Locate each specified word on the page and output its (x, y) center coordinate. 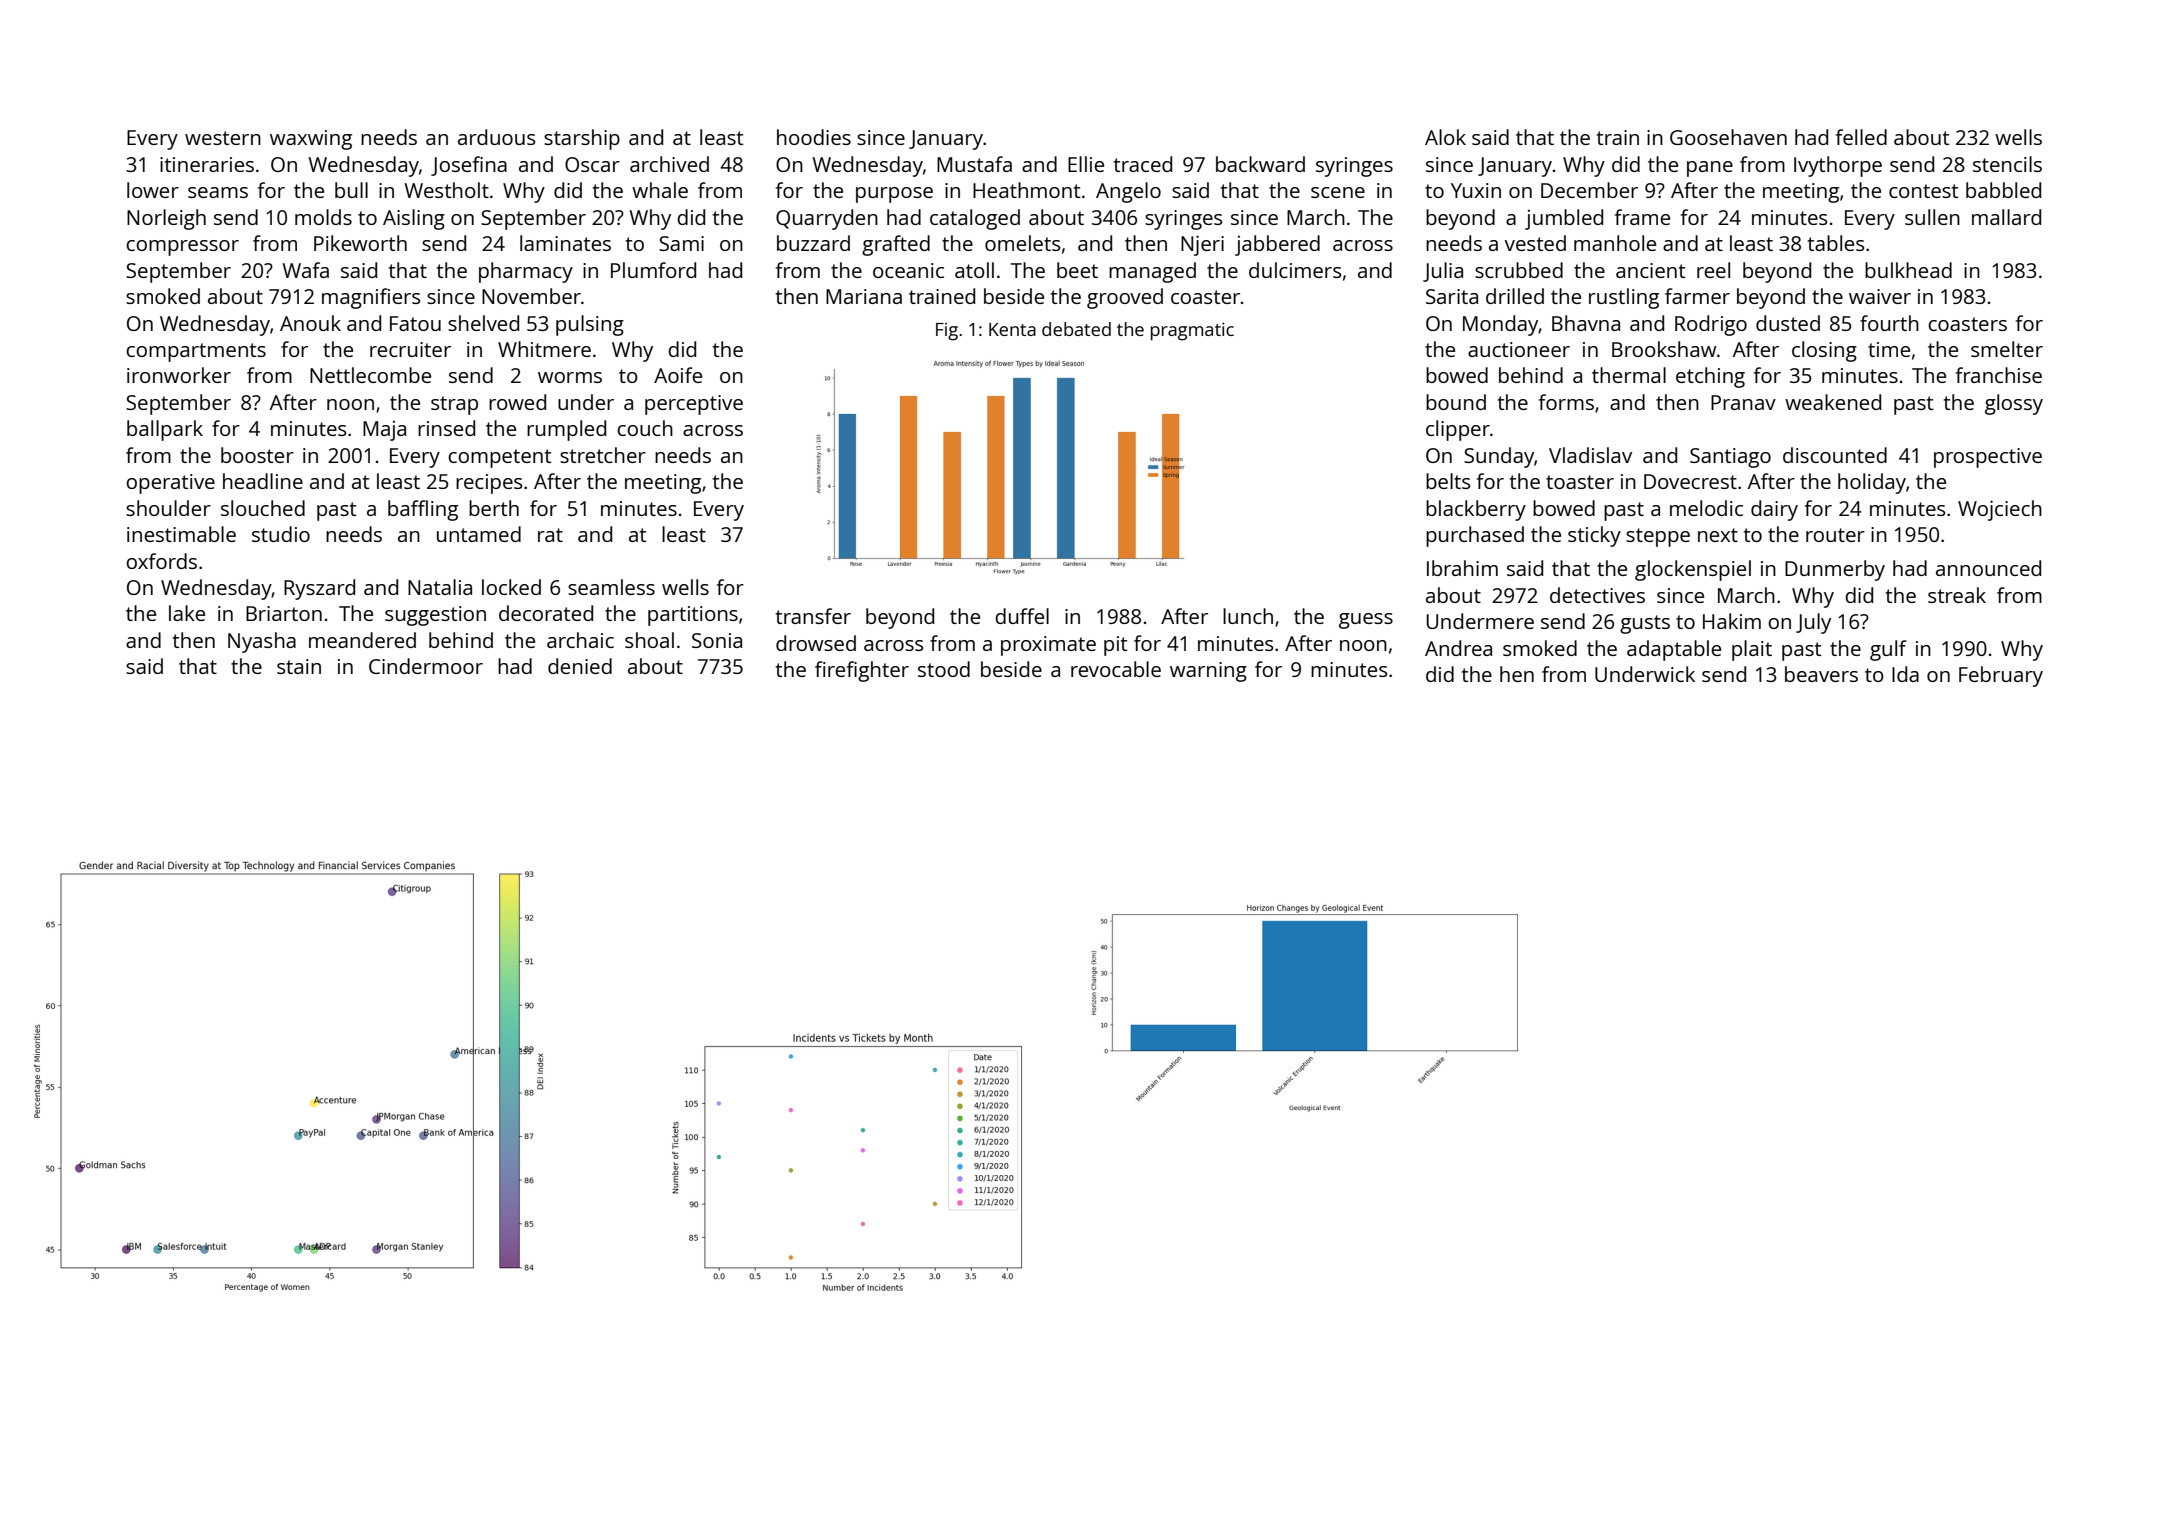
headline (263, 481)
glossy (2014, 404)
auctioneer (1519, 349)
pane (1710, 169)
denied (580, 666)
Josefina (469, 166)
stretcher (603, 455)
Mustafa (974, 164)
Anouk (310, 323)
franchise (1999, 375)
